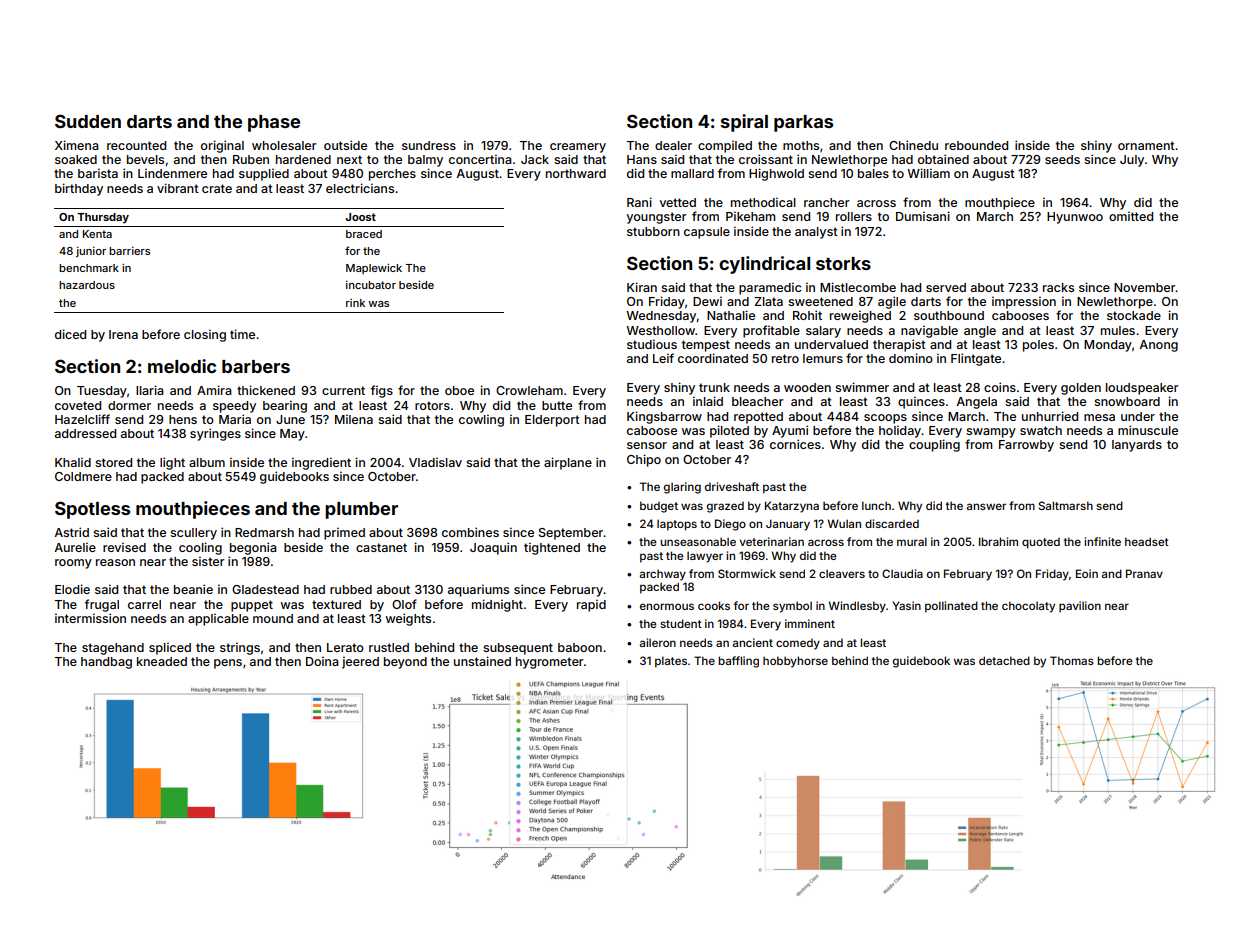 This screenshot has width=1233, height=952. I want to click on parkas, so click(803, 123).
